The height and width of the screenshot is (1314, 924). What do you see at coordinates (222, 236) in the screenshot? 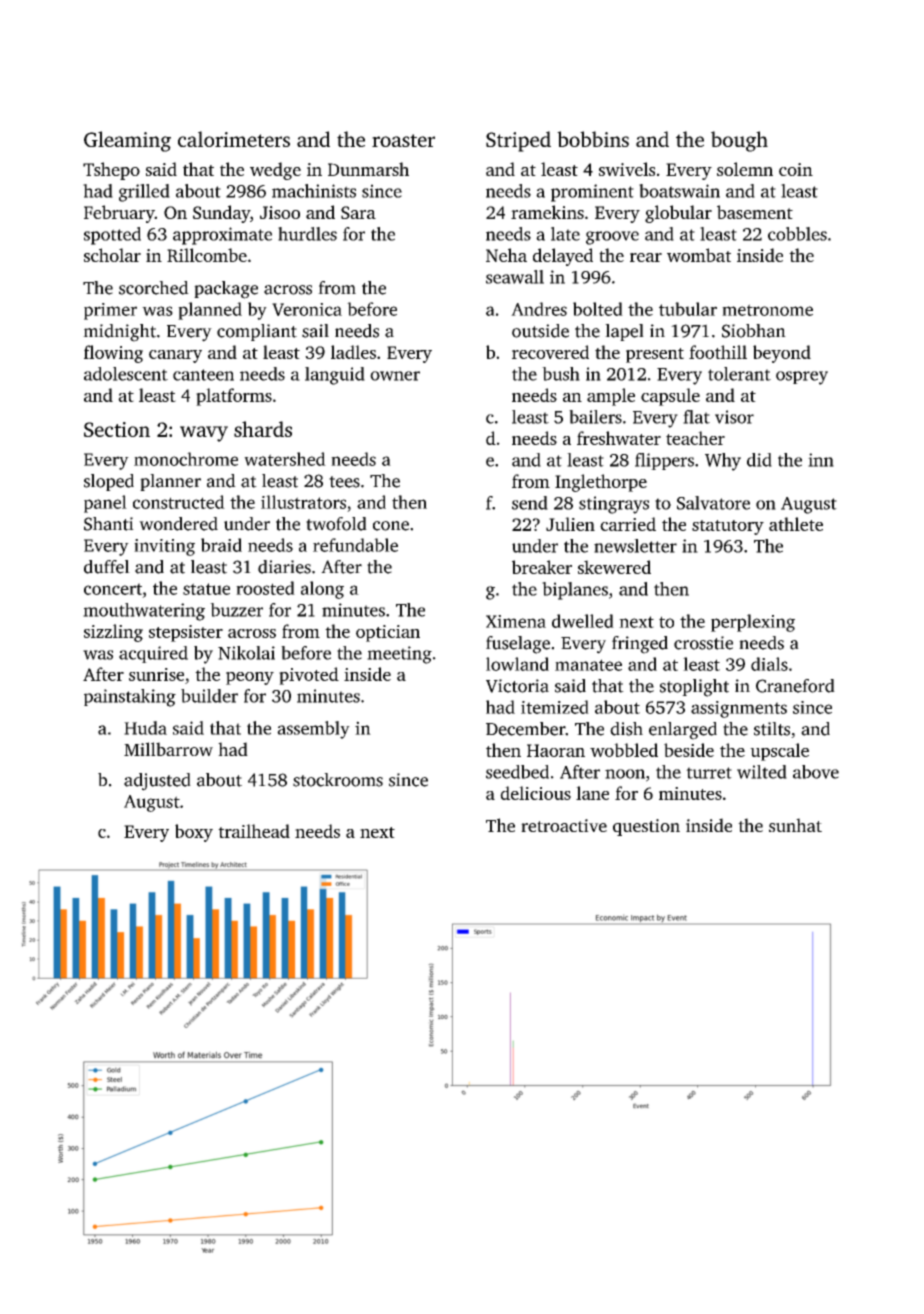
I see `approximate` at bounding box center [222, 236].
